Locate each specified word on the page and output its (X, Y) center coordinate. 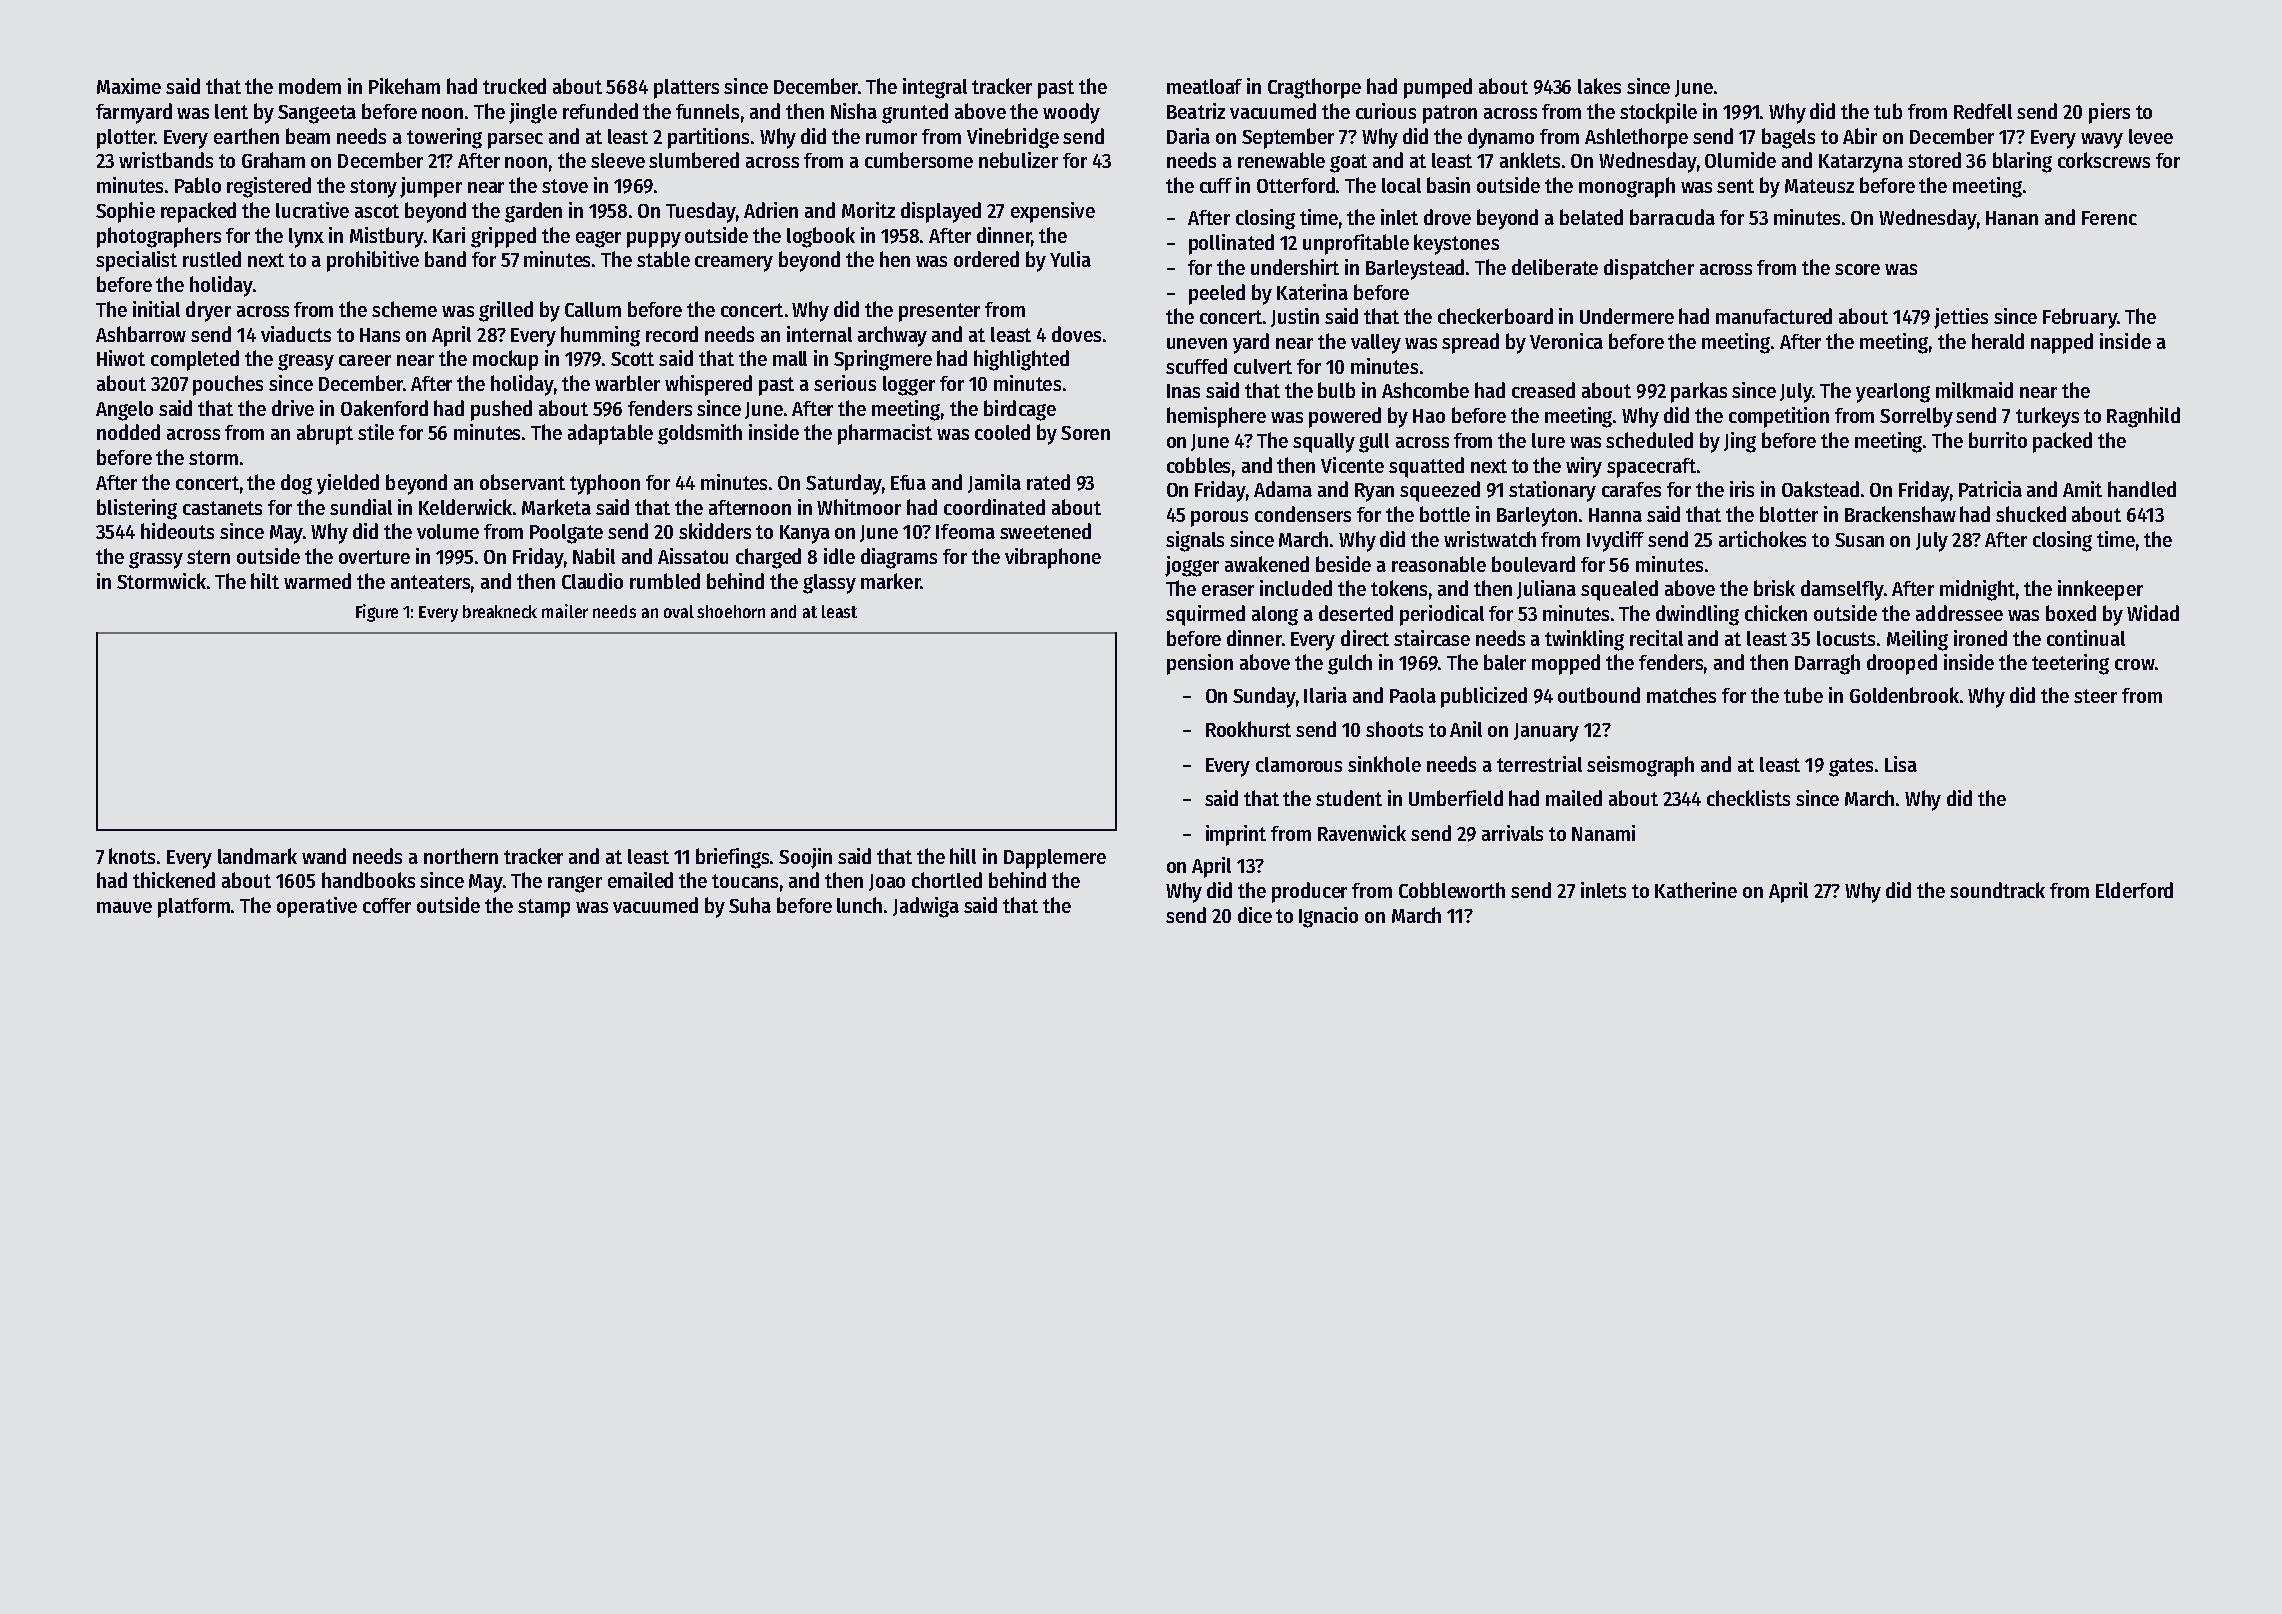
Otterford (1296, 185)
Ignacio (1328, 917)
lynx (306, 238)
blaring (2022, 162)
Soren (1085, 433)
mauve (124, 907)
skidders (715, 531)
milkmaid (1974, 390)
